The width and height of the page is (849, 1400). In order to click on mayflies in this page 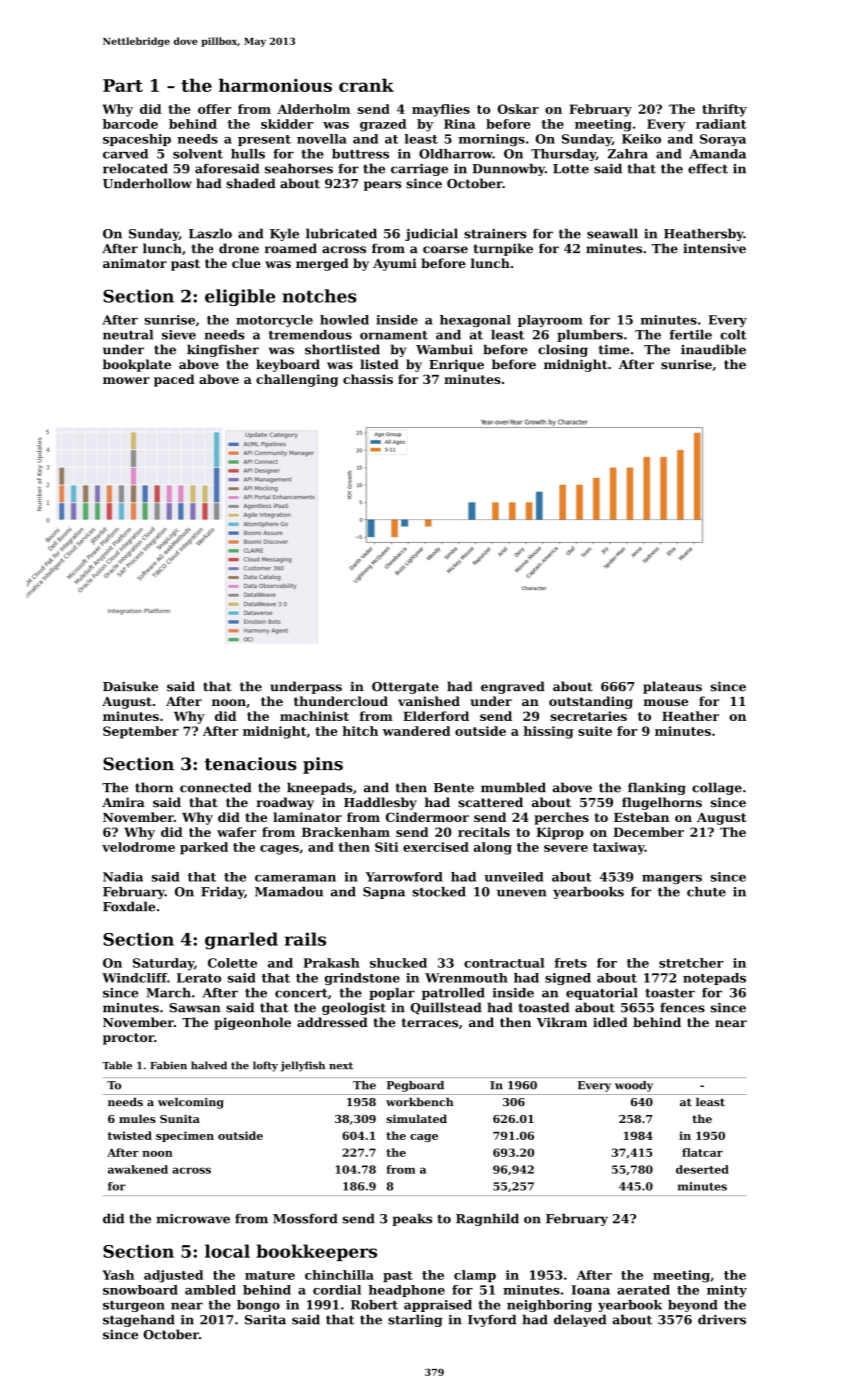, I will do `click(441, 110)`.
